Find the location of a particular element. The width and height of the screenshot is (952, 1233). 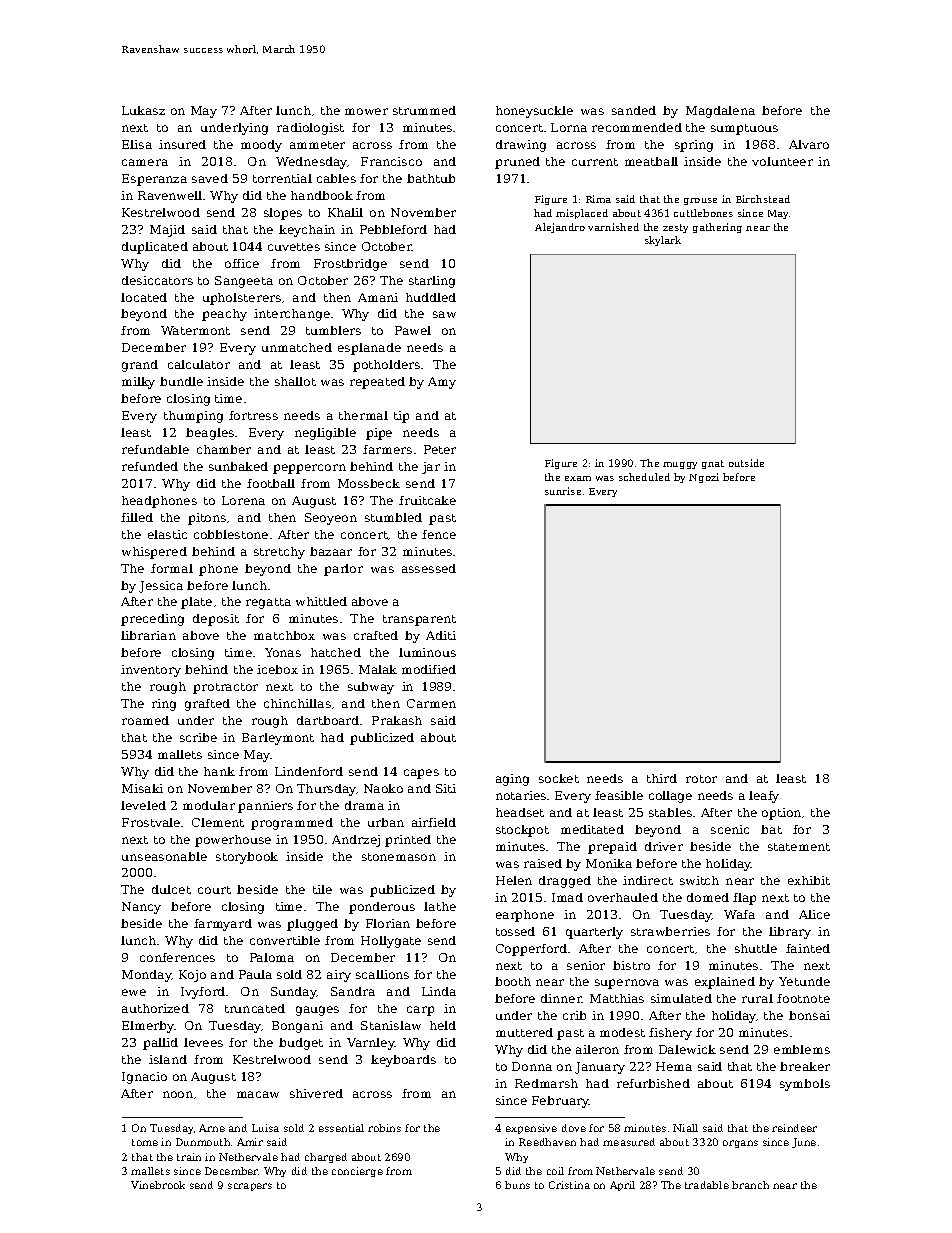

mower is located at coordinates (366, 111).
